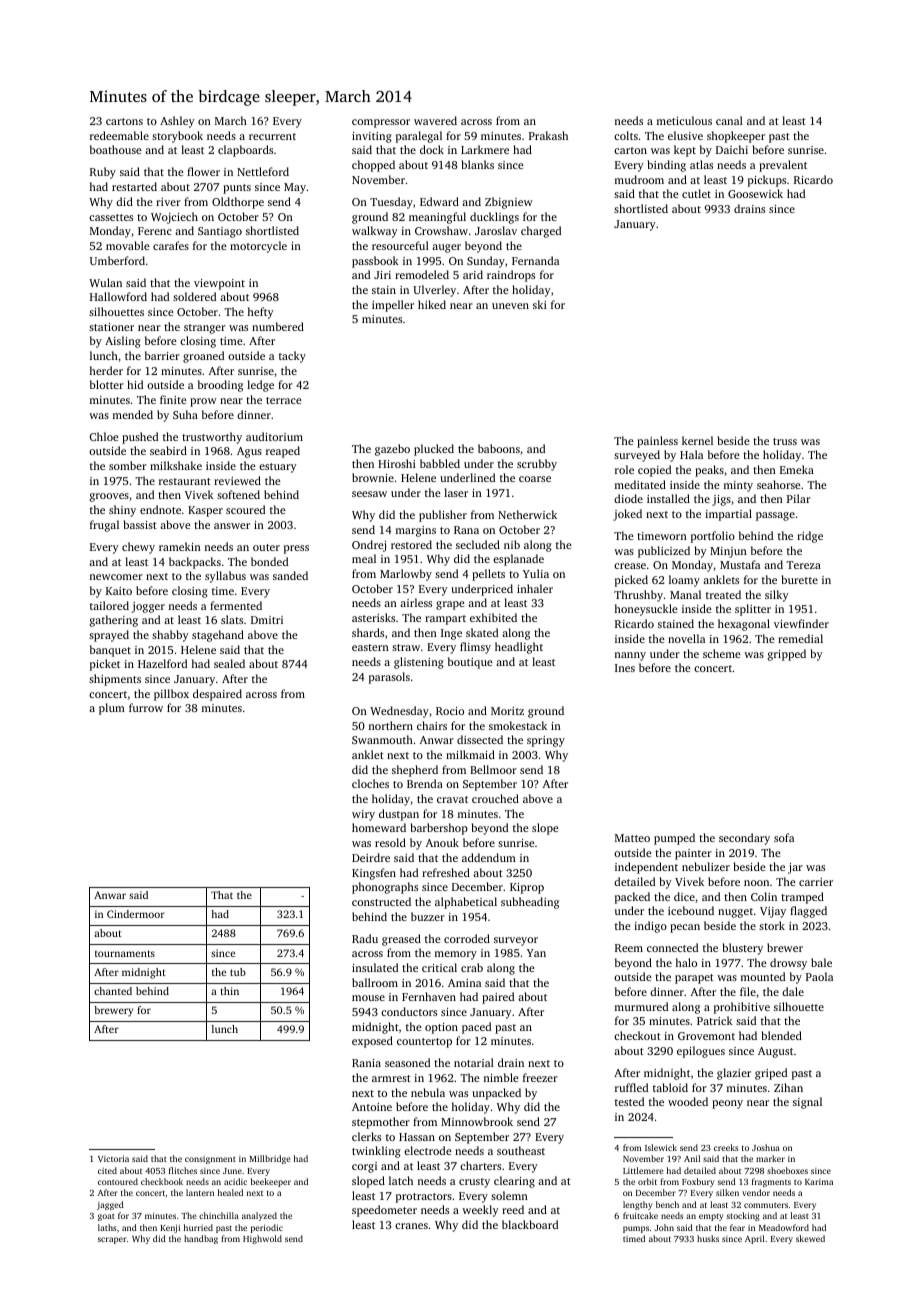 The width and height of the page is (924, 1308). What do you see at coordinates (432, 304) in the page?
I see `hiked` at bounding box center [432, 304].
